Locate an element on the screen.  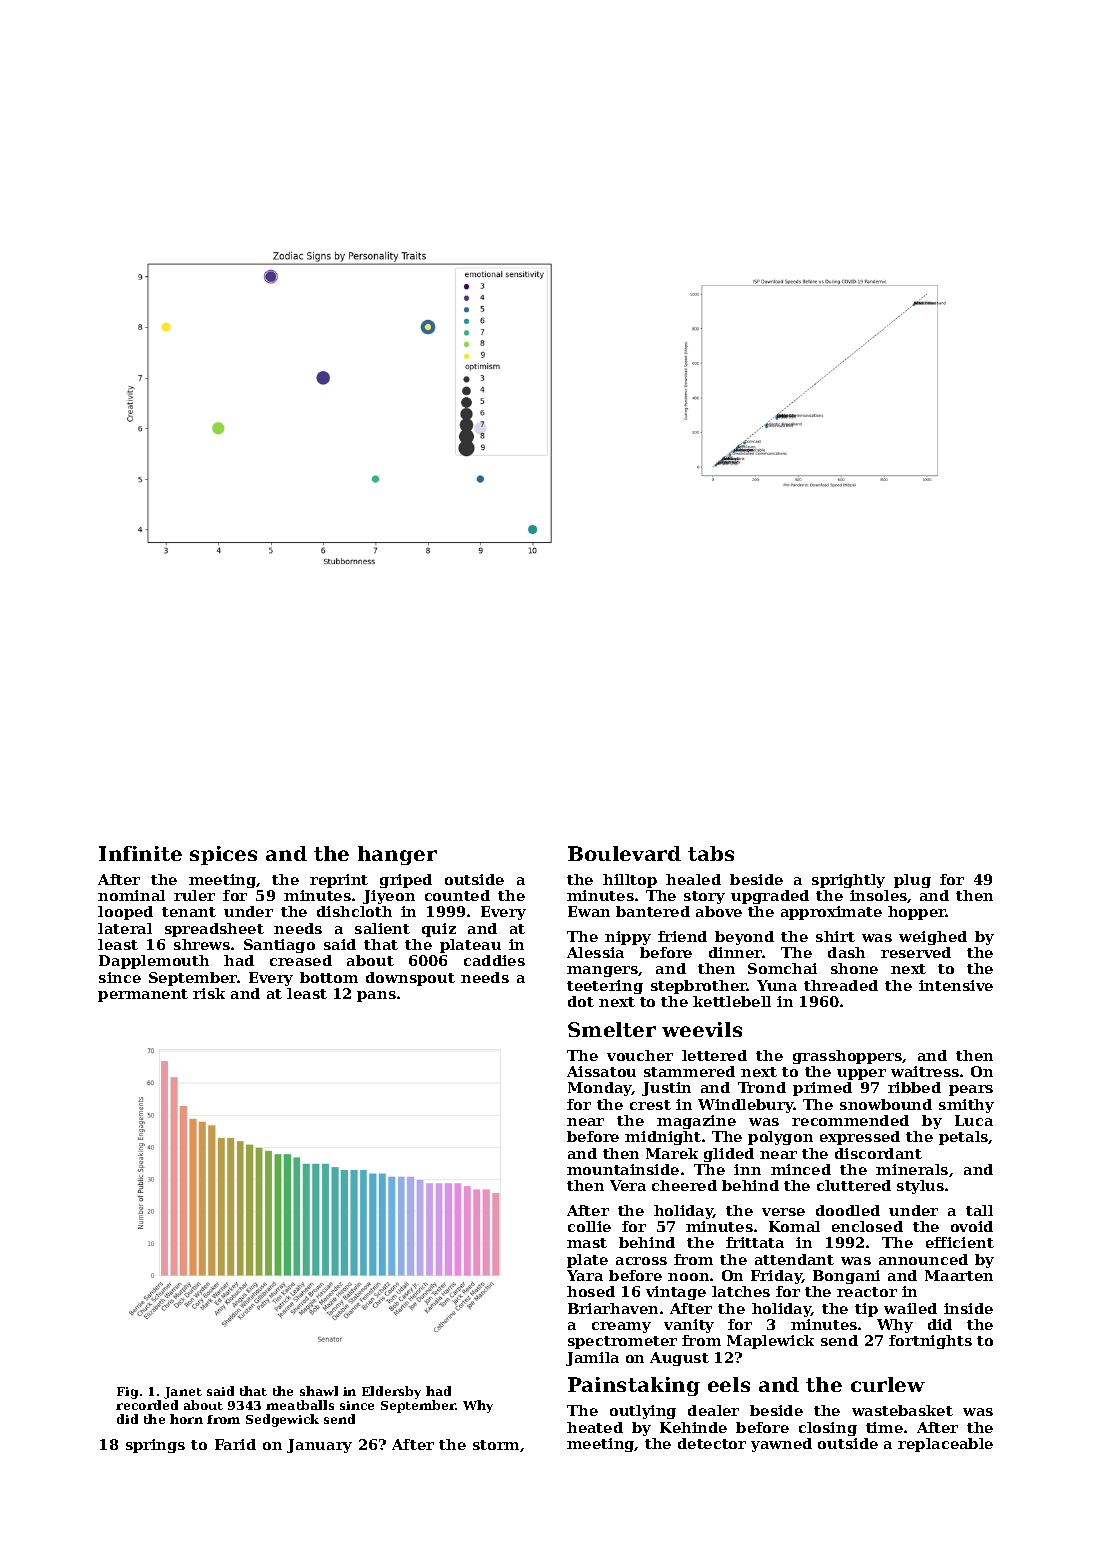
wailed is located at coordinates (910, 1308).
